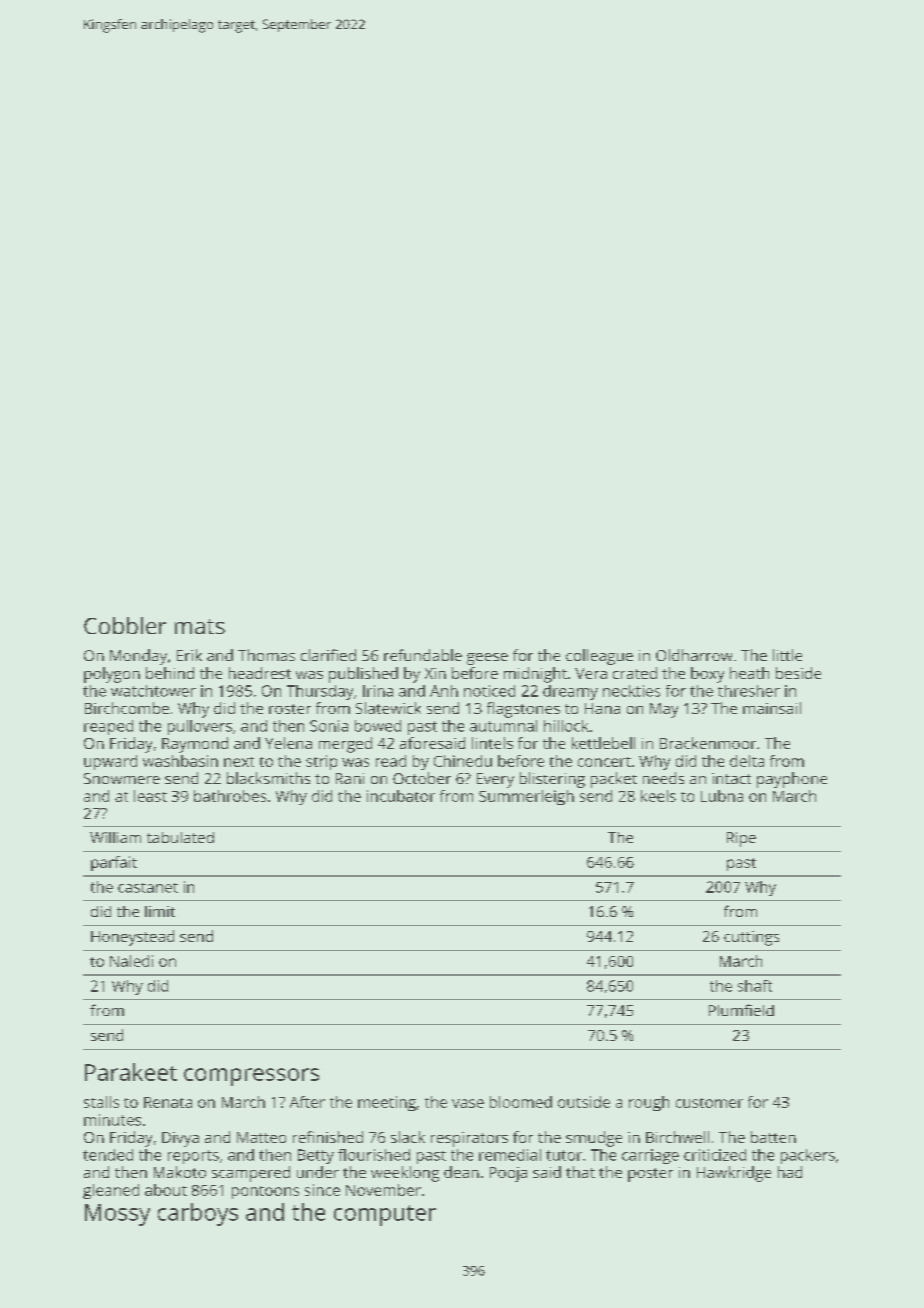 The image size is (924, 1308). What do you see at coordinates (265, 1192) in the screenshot?
I see `pontoons` at bounding box center [265, 1192].
